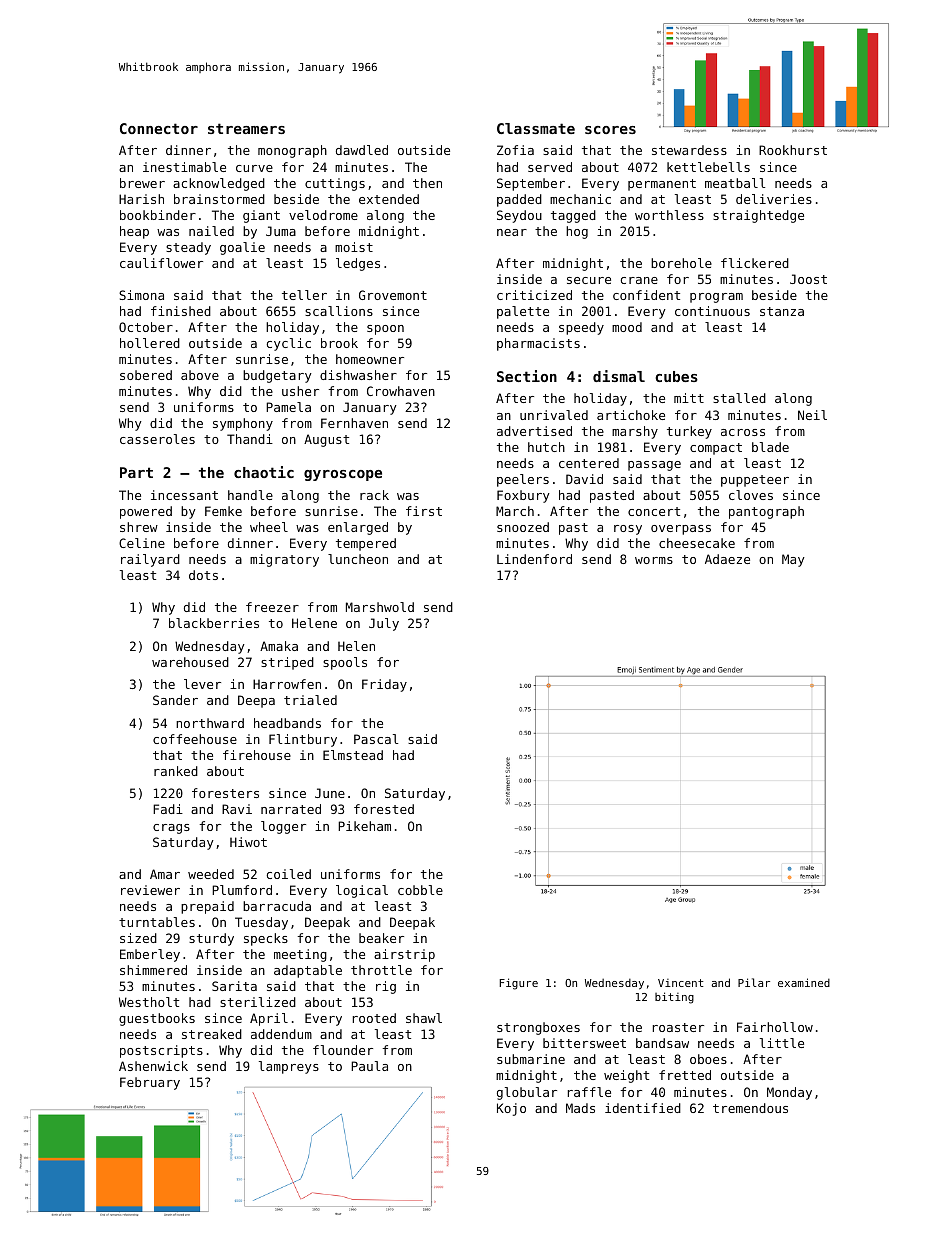  I want to click on Pascal, so click(376, 739).
